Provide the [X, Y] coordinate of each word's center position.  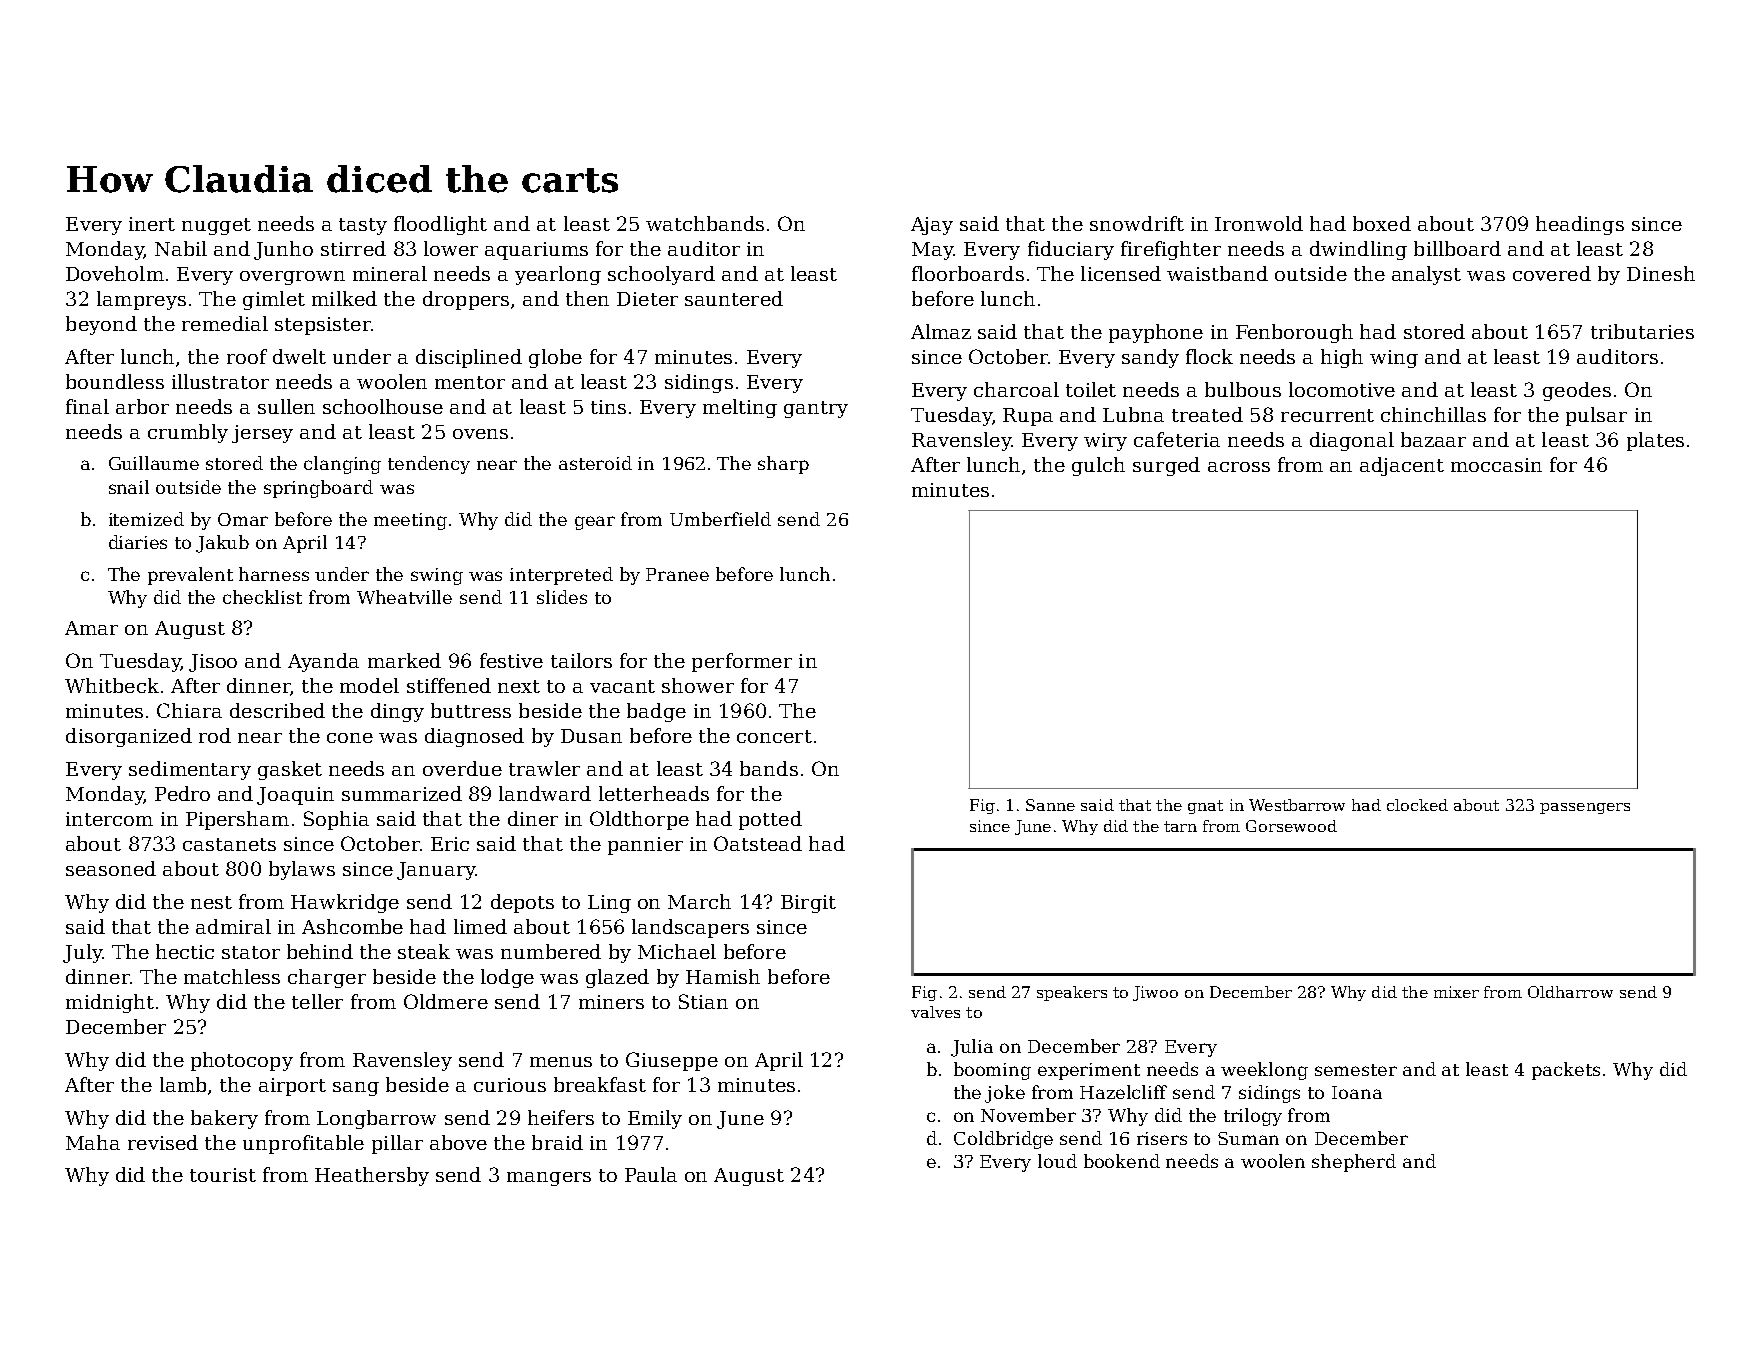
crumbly [188, 433]
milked [344, 298]
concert [774, 736]
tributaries [1642, 331]
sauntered [734, 298]
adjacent [1402, 466]
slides [562, 597]
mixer [1456, 992]
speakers [1072, 993]
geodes [1577, 391]
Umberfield [720, 519]
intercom [109, 819]
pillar [397, 1144]
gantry [816, 409]
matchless [232, 976]
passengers [1585, 808]
